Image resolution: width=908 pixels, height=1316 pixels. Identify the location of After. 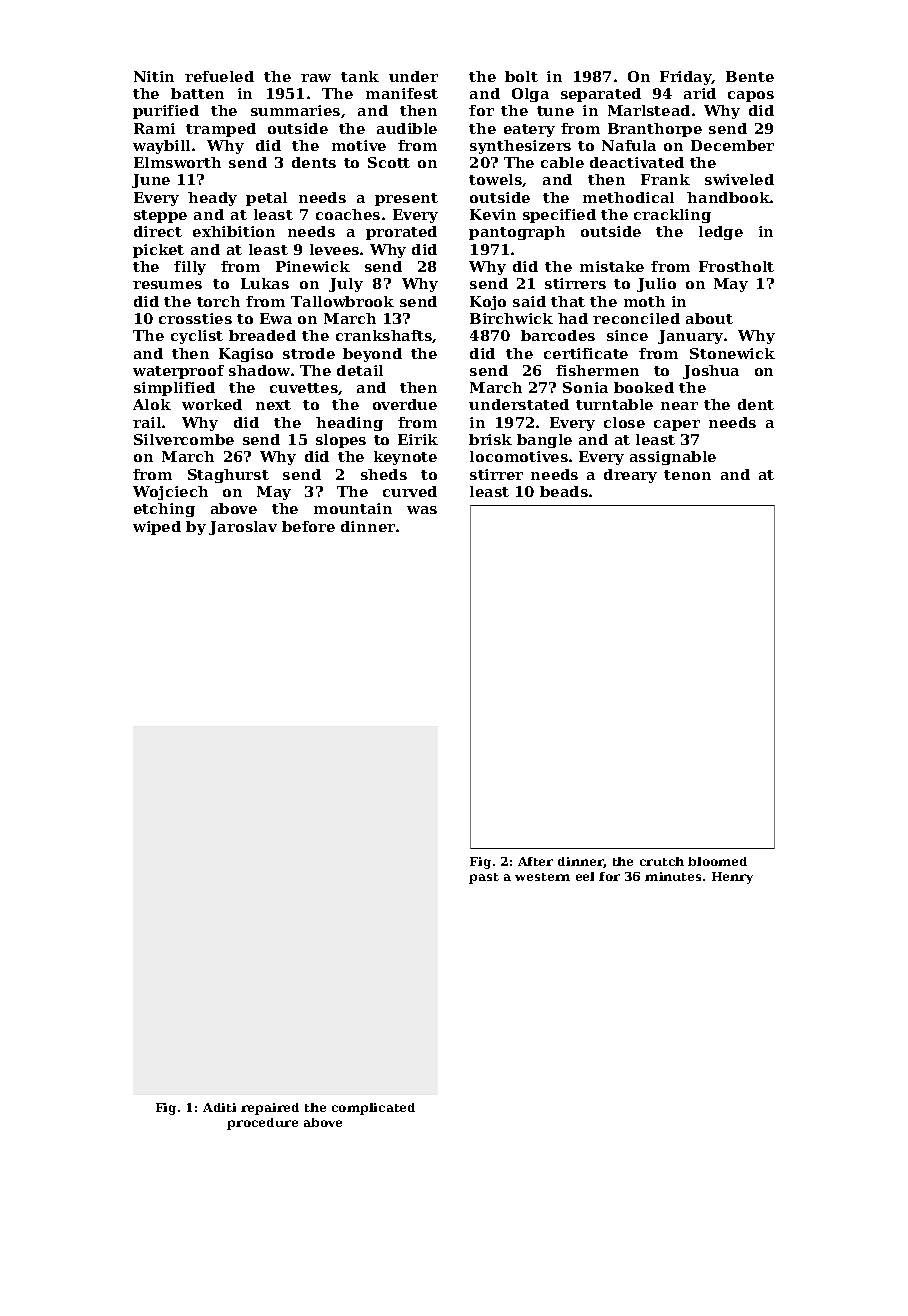
(535, 861).
